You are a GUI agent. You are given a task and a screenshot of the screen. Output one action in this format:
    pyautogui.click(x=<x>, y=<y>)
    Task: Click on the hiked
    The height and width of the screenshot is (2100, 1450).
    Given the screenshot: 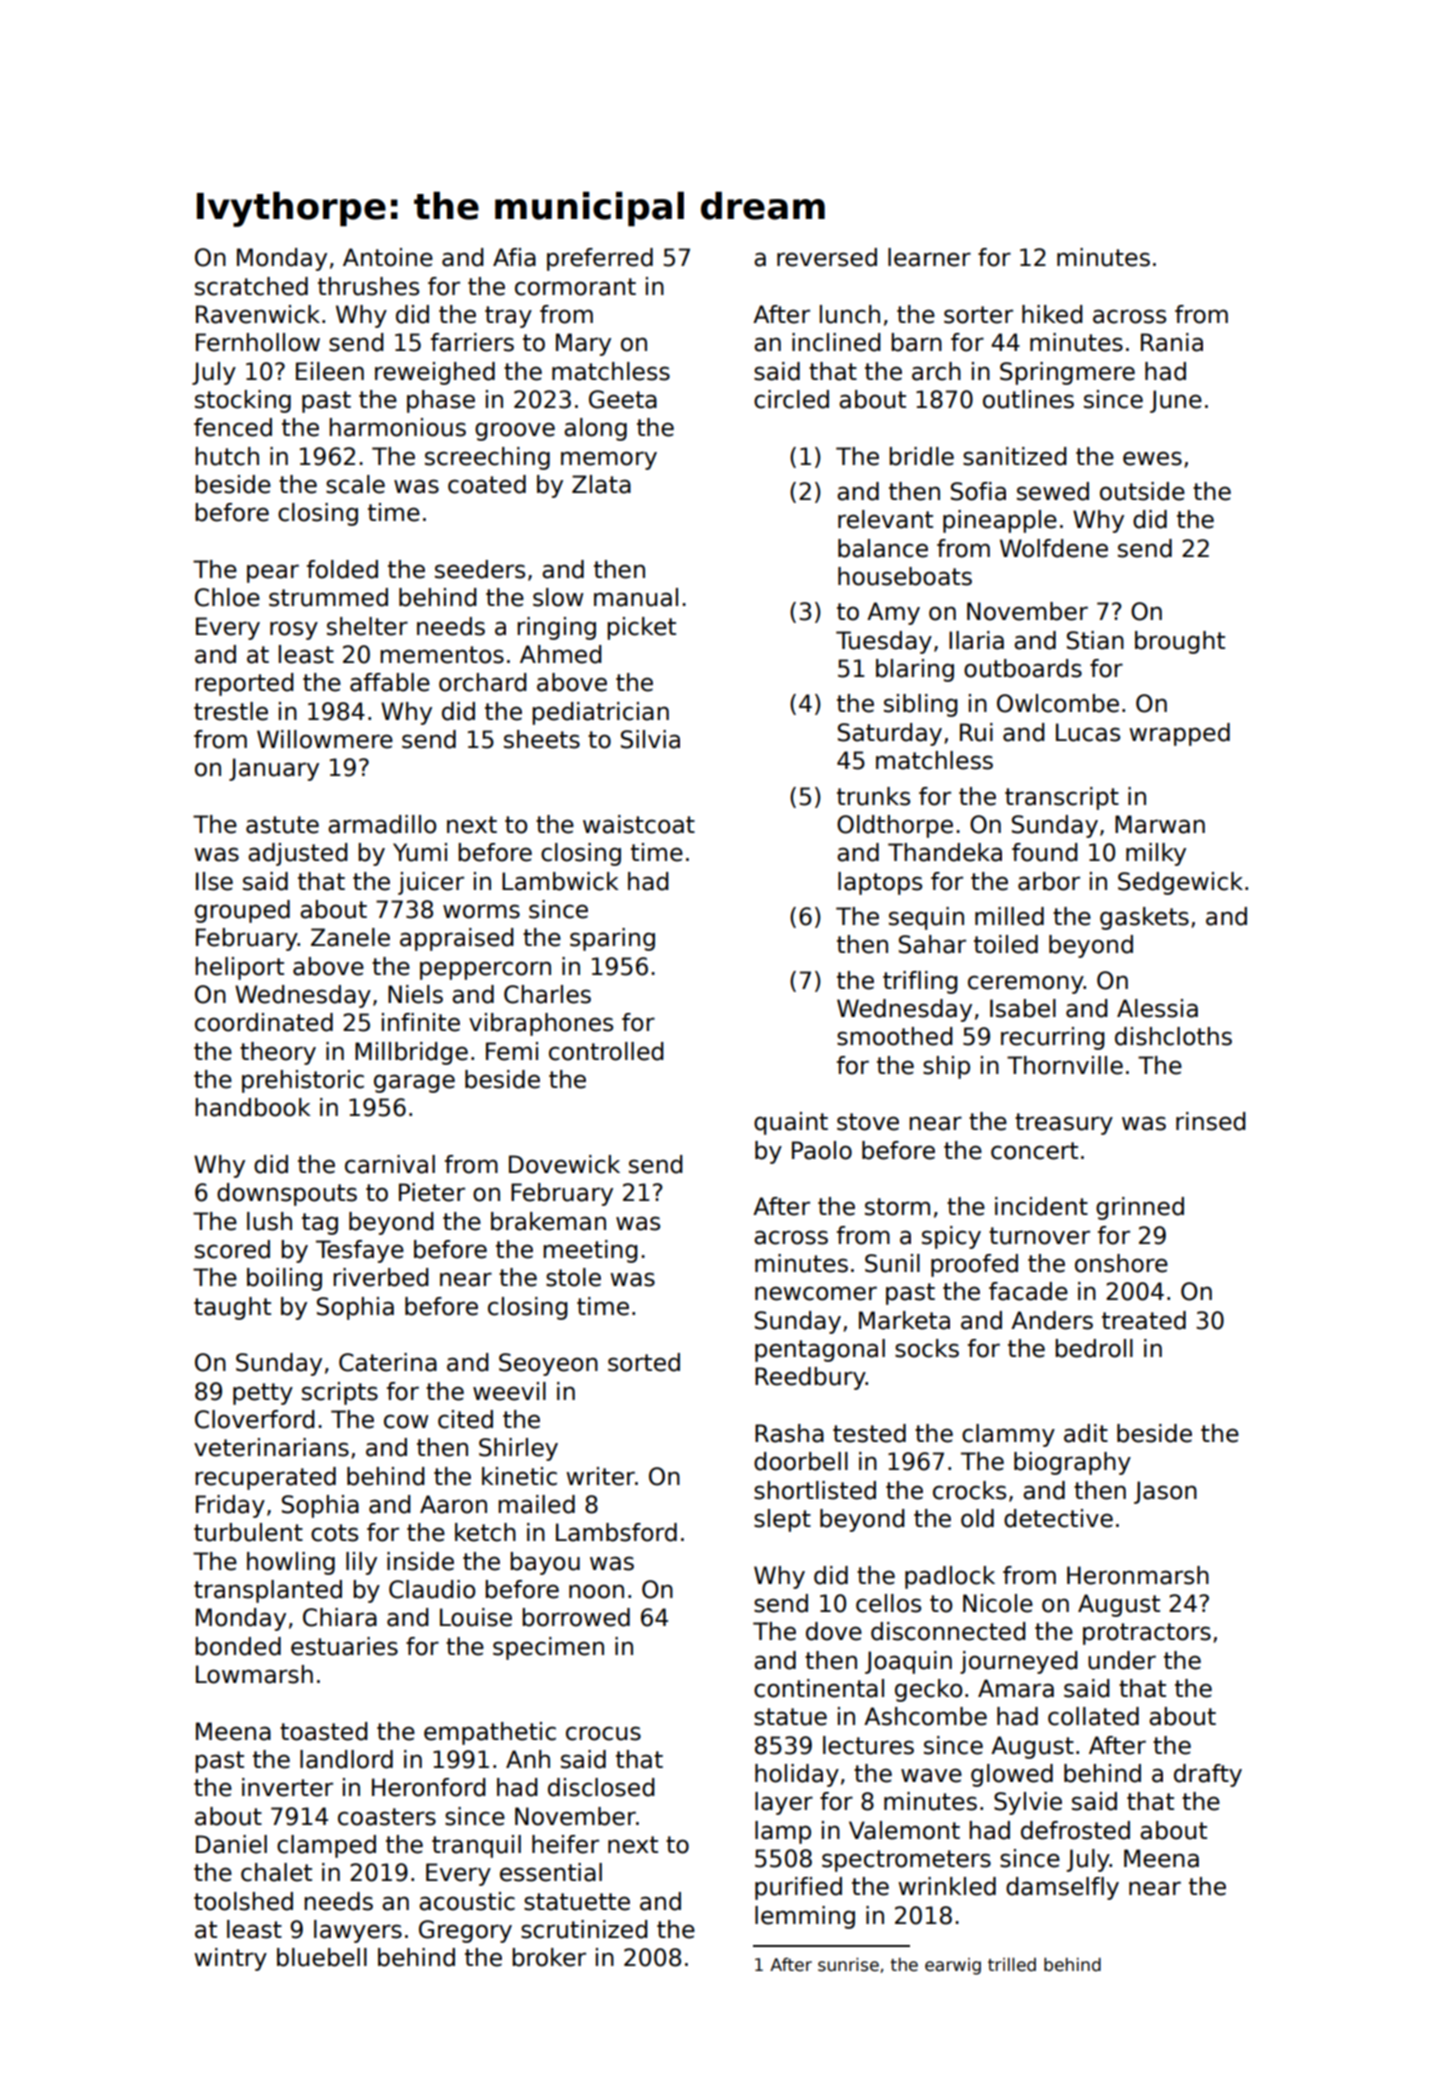 What is the action you would take?
    pyautogui.click(x=1052, y=314)
